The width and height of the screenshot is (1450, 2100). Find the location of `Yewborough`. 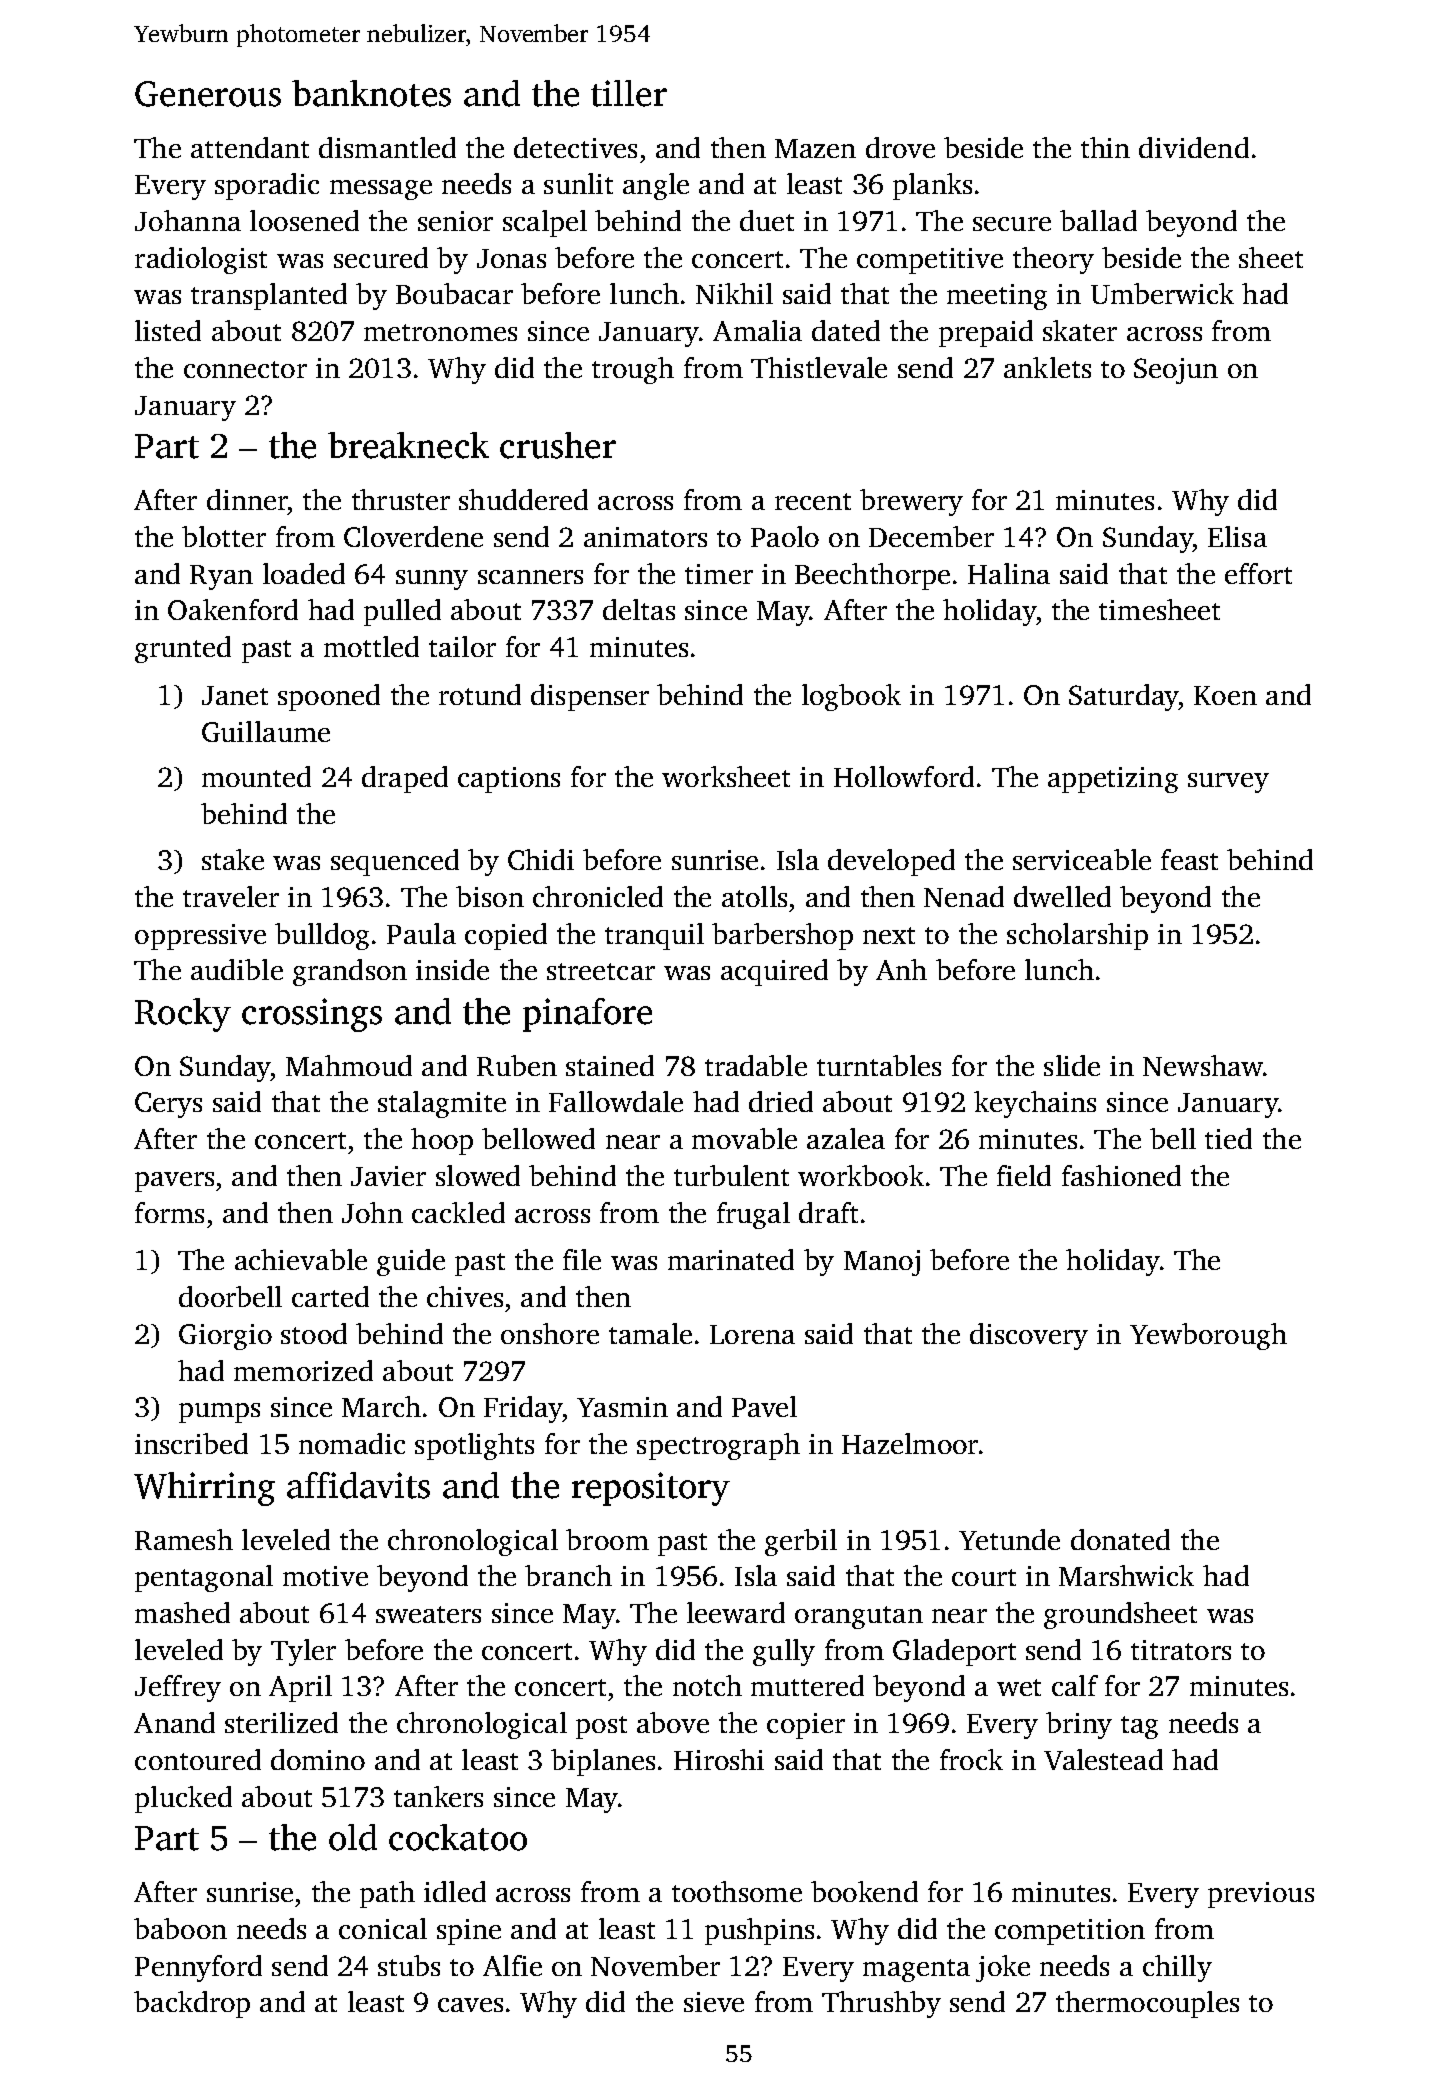

Yewborough is located at coordinates (1208, 1336).
